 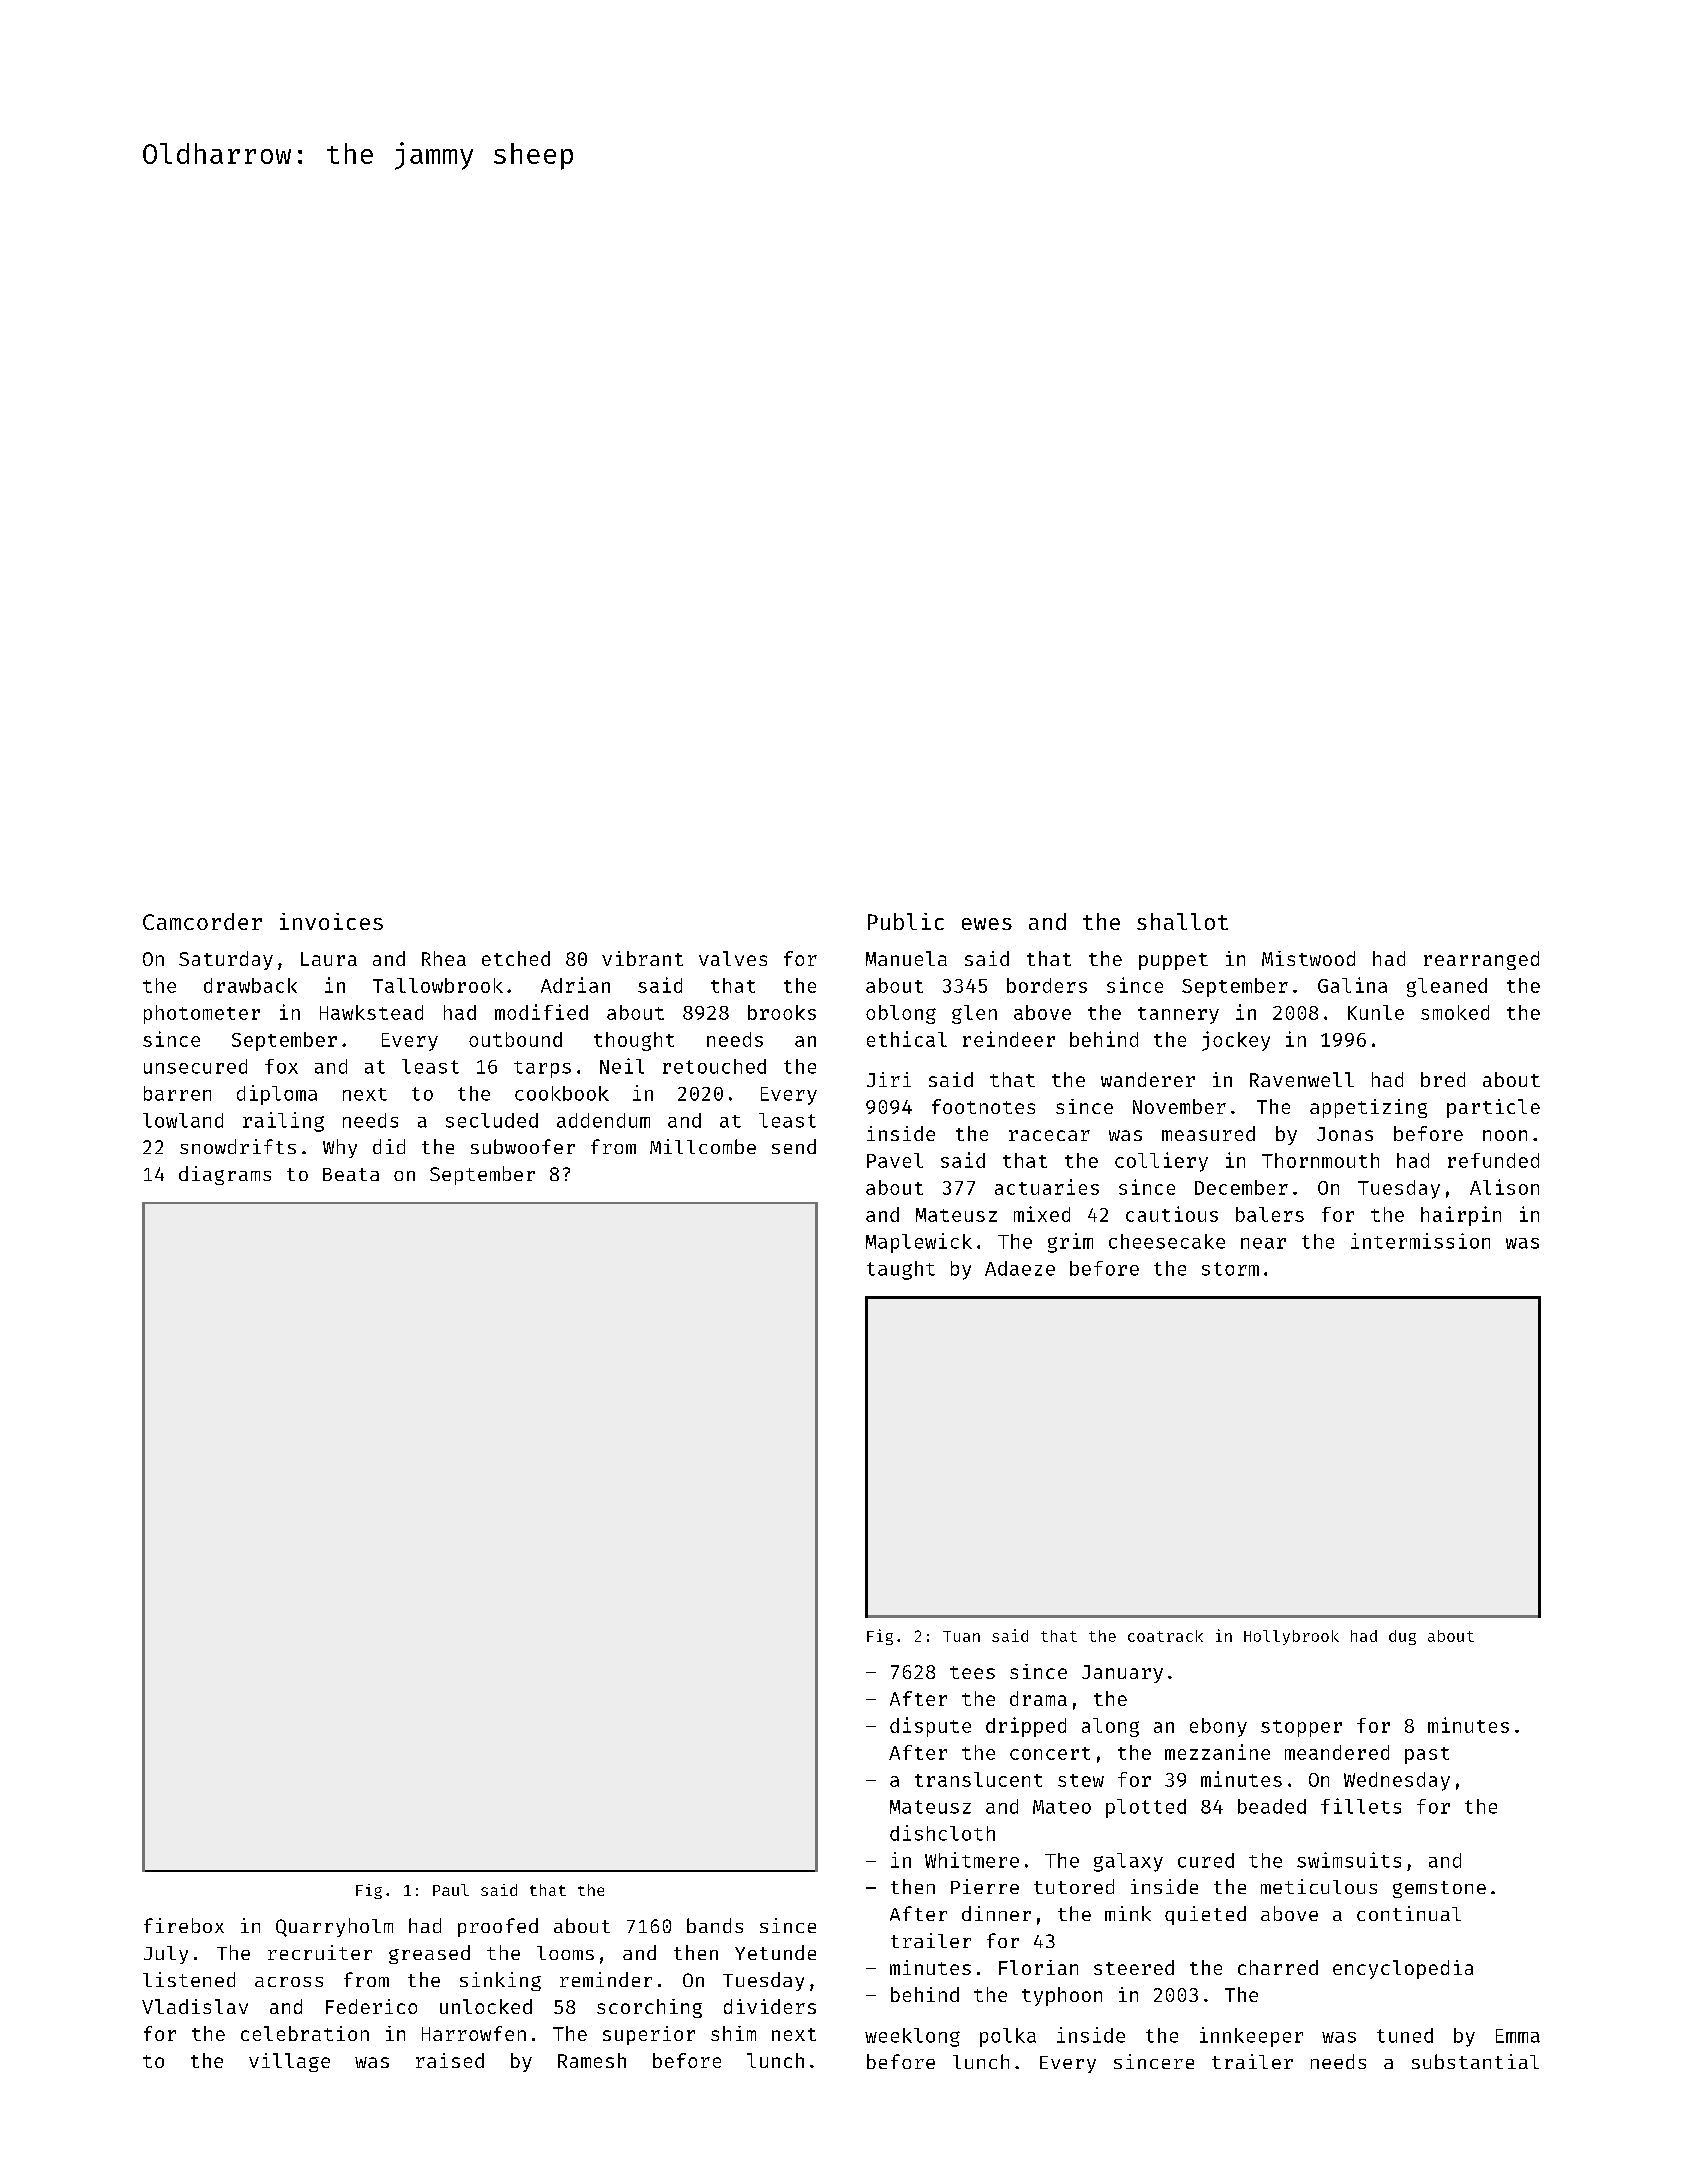 I want to click on swimsuits, so click(x=1349, y=1860).
